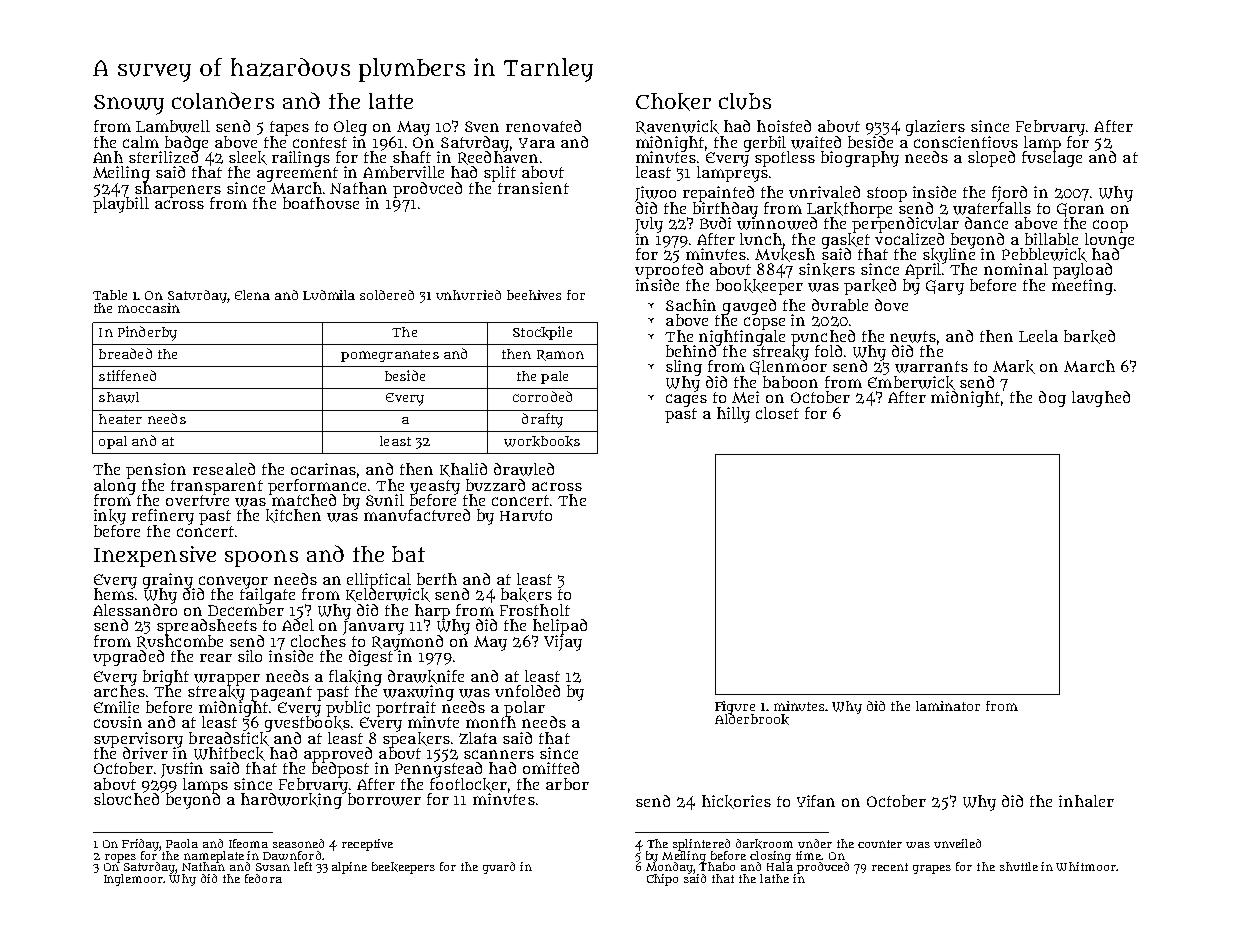 The width and height of the page is (1233, 952). What do you see at coordinates (526, 515) in the page?
I see `Haruto` at bounding box center [526, 515].
